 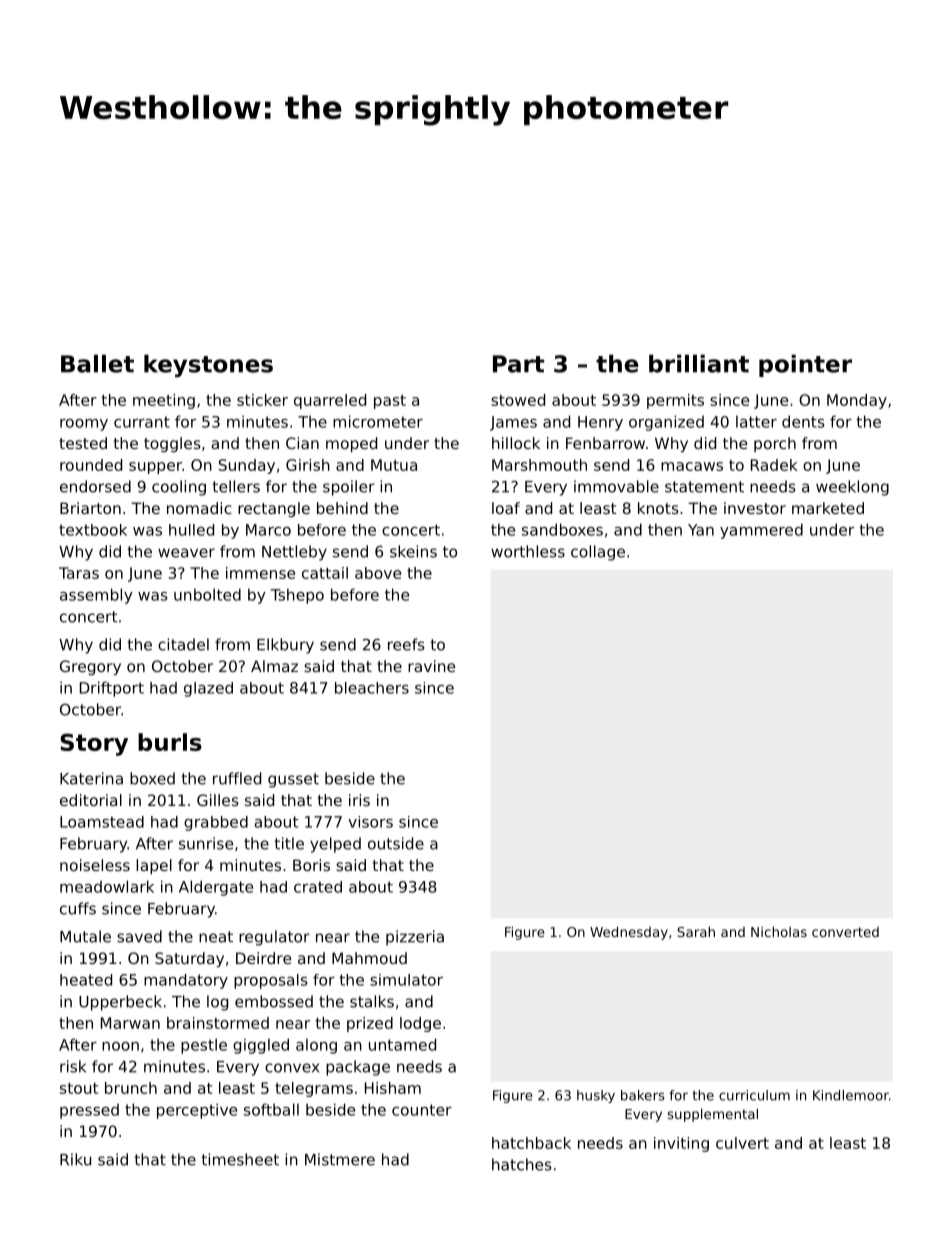 What do you see at coordinates (742, 1143) in the image?
I see `culvert` at bounding box center [742, 1143].
